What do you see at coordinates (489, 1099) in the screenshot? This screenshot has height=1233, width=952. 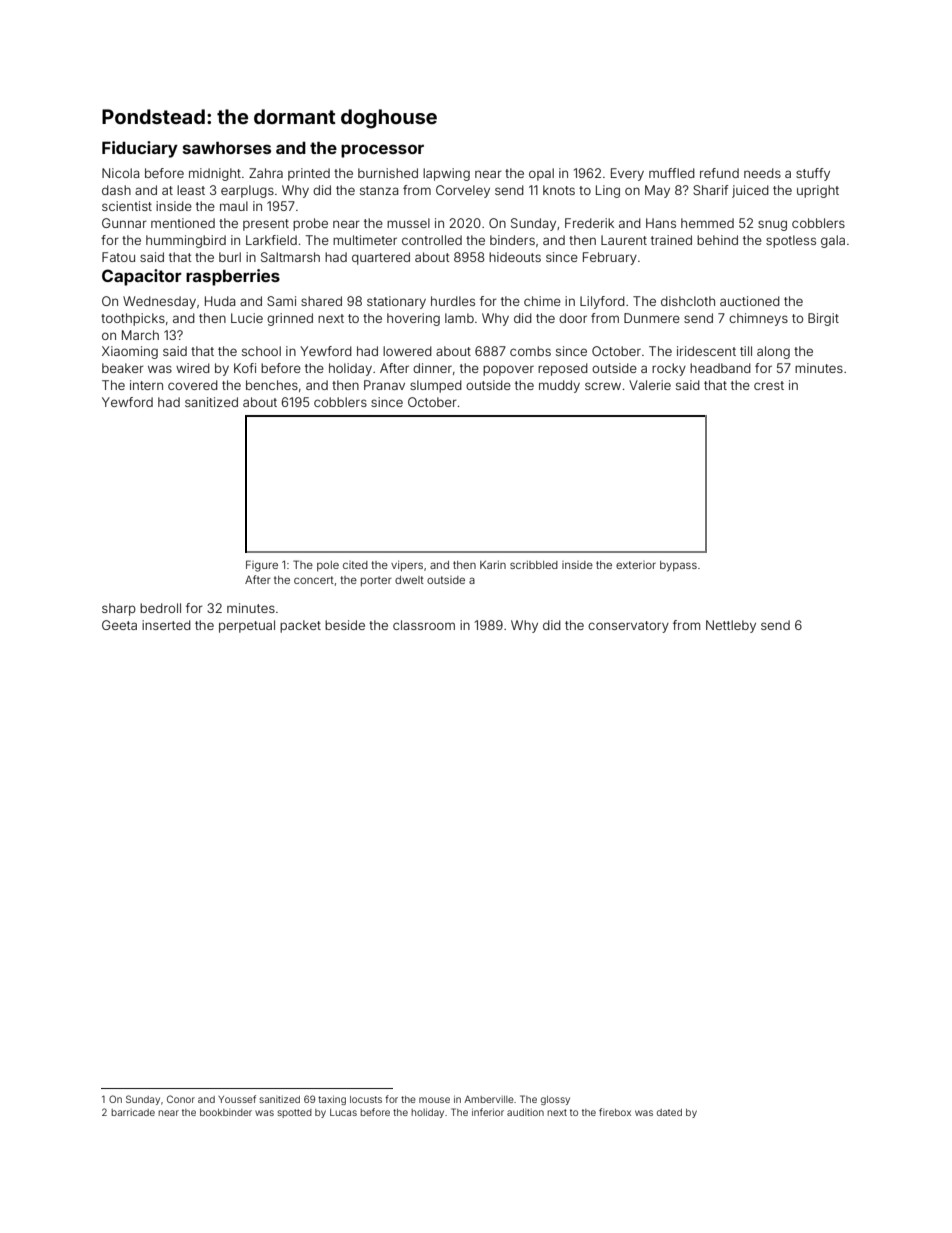 I see `Amberville` at bounding box center [489, 1099].
